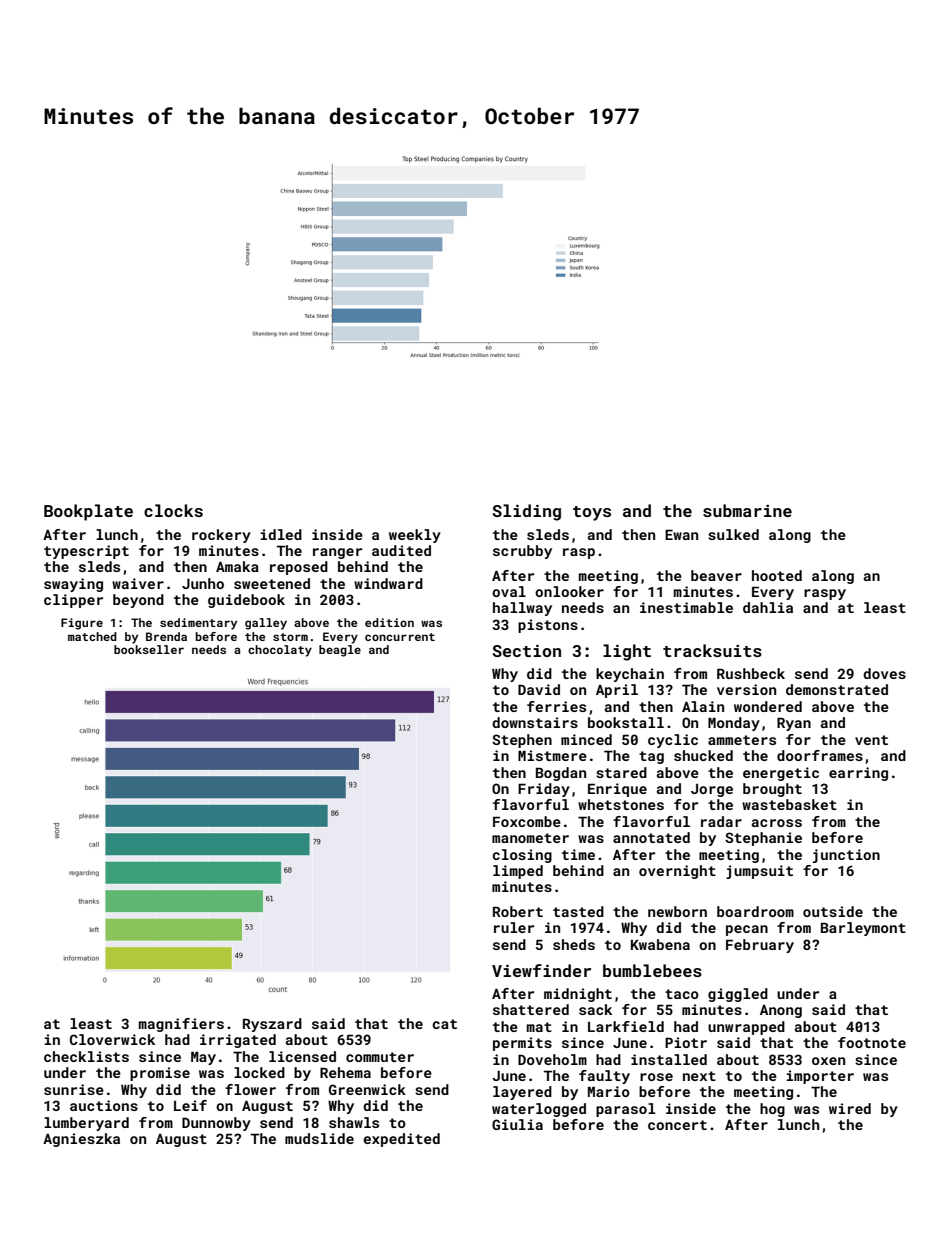 The width and height of the screenshot is (952, 1233). Describe the element at coordinates (88, 512) in the screenshot. I see `Bookplate` at that location.
